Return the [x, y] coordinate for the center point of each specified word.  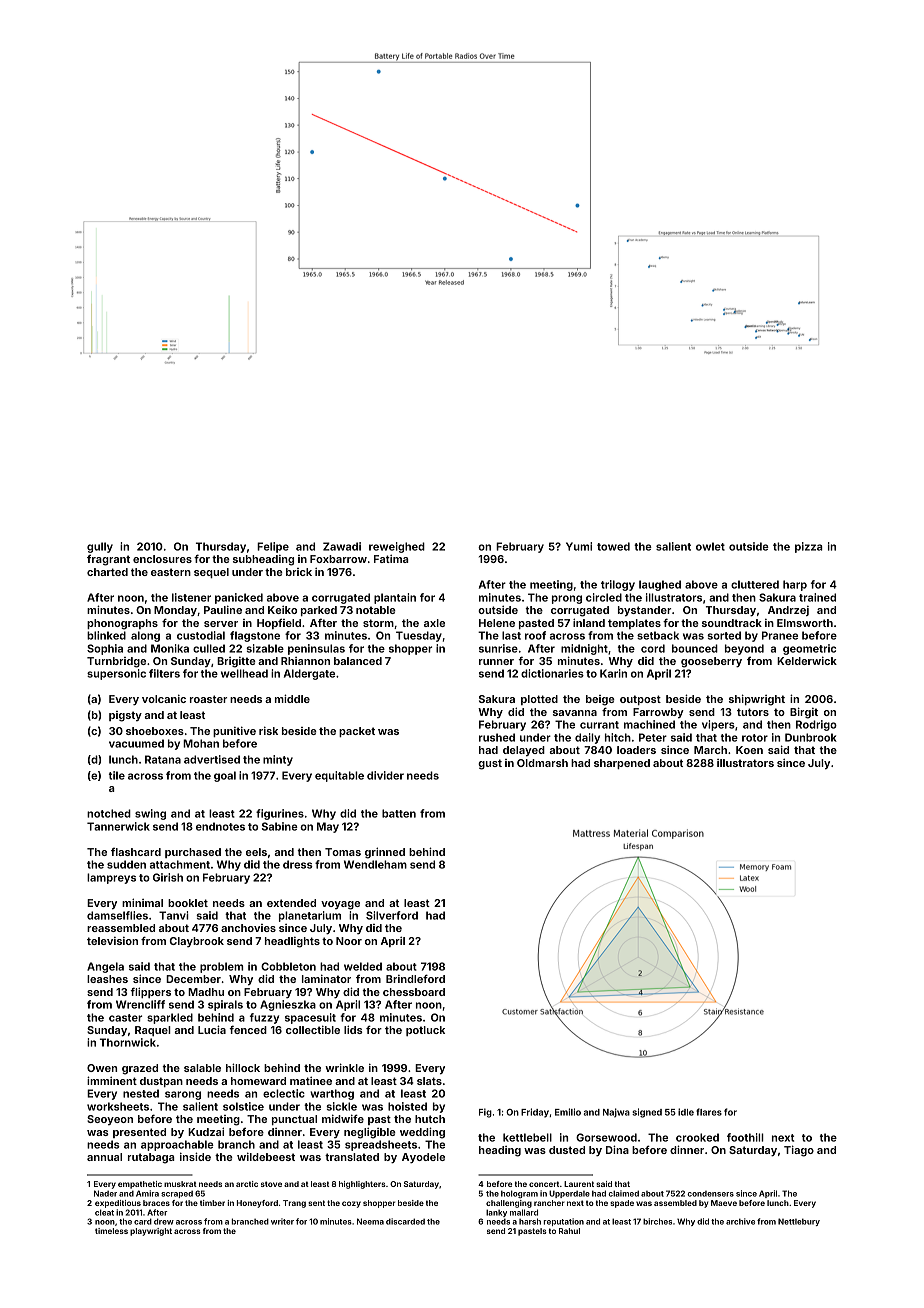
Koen [749, 750]
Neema [370, 1221]
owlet [710, 546]
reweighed [397, 547]
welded [363, 966]
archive [740, 1221]
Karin [613, 673]
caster [125, 1018]
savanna [575, 713]
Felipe [273, 547]
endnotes [220, 826]
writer [282, 1221]
